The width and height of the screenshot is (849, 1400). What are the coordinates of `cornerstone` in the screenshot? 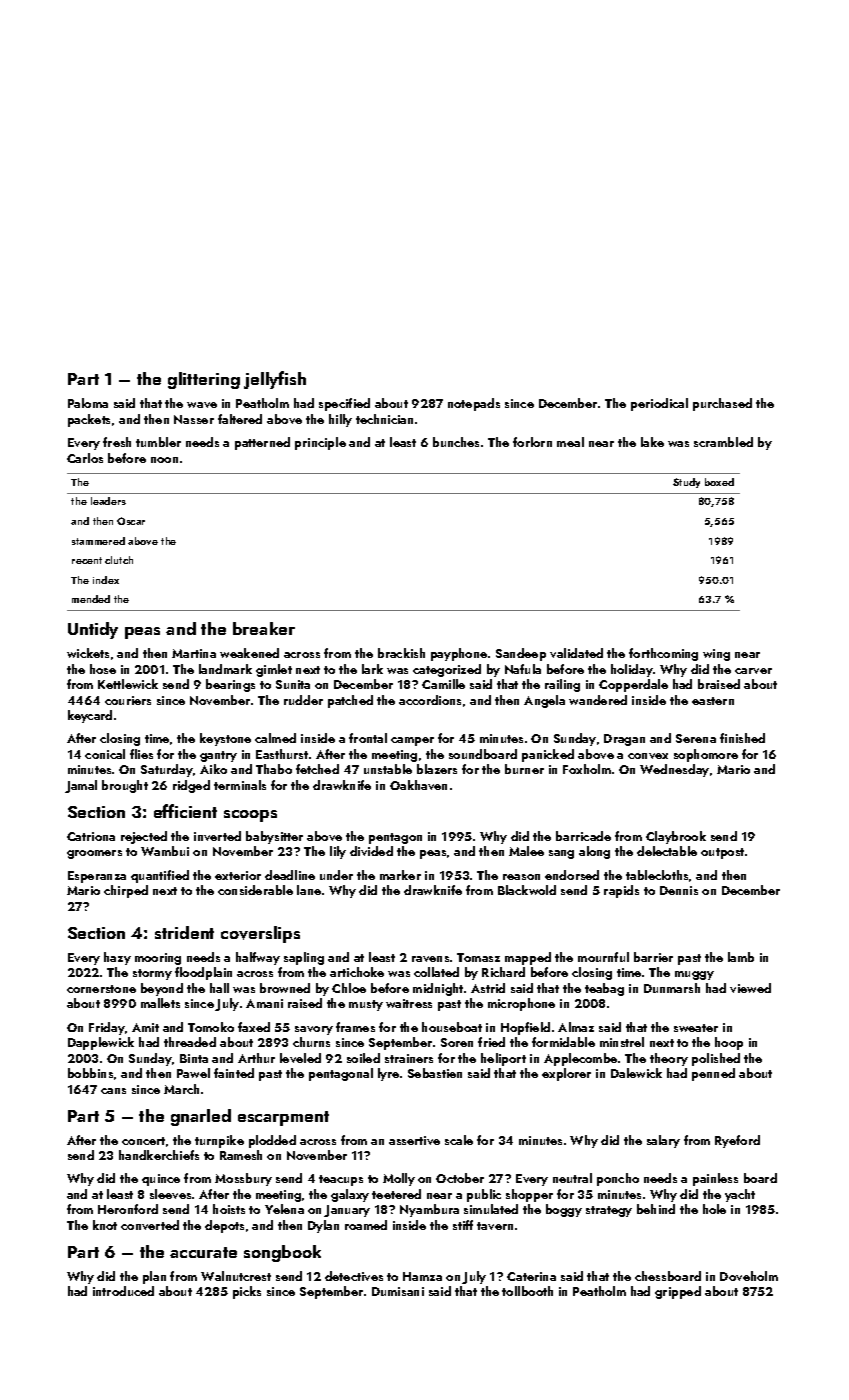 It's located at (101, 989).
